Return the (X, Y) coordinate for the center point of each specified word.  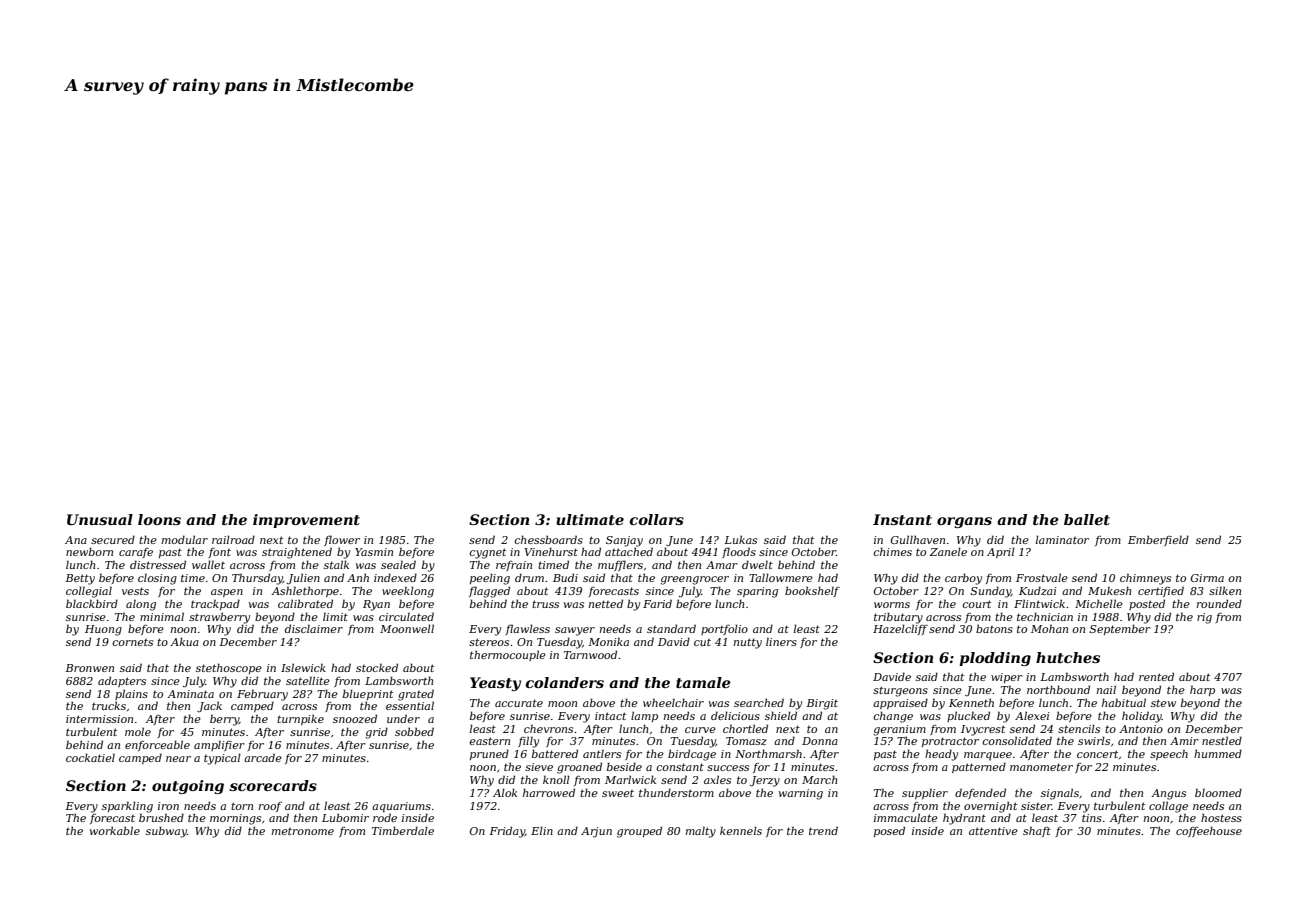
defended (980, 793)
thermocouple (508, 655)
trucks (109, 706)
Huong (103, 630)
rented (1156, 676)
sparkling (127, 807)
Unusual (100, 519)
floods (739, 552)
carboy (963, 579)
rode (385, 817)
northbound (1058, 689)
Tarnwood (590, 654)
